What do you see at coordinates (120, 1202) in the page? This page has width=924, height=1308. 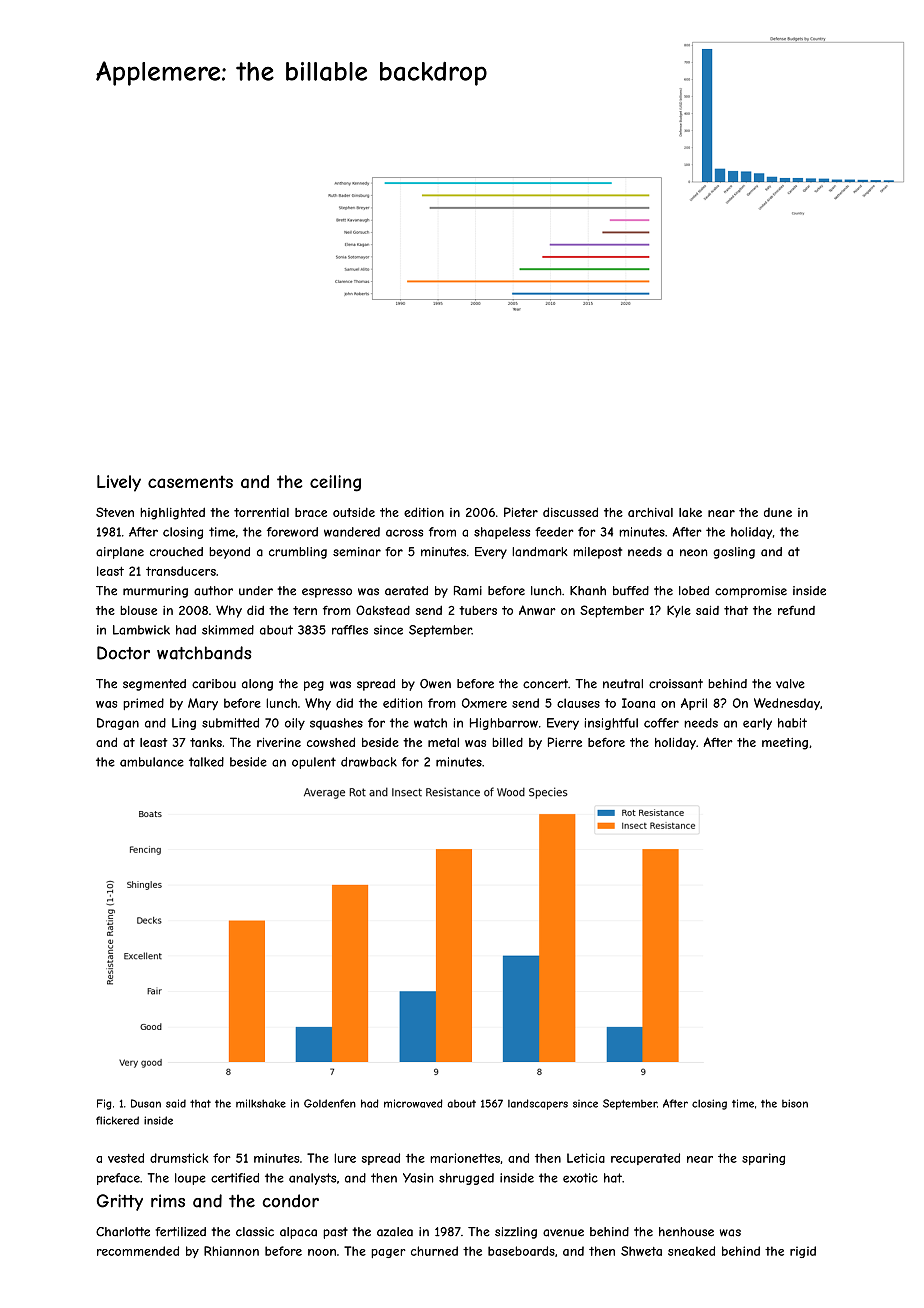 I see `Gritty` at bounding box center [120, 1202].
